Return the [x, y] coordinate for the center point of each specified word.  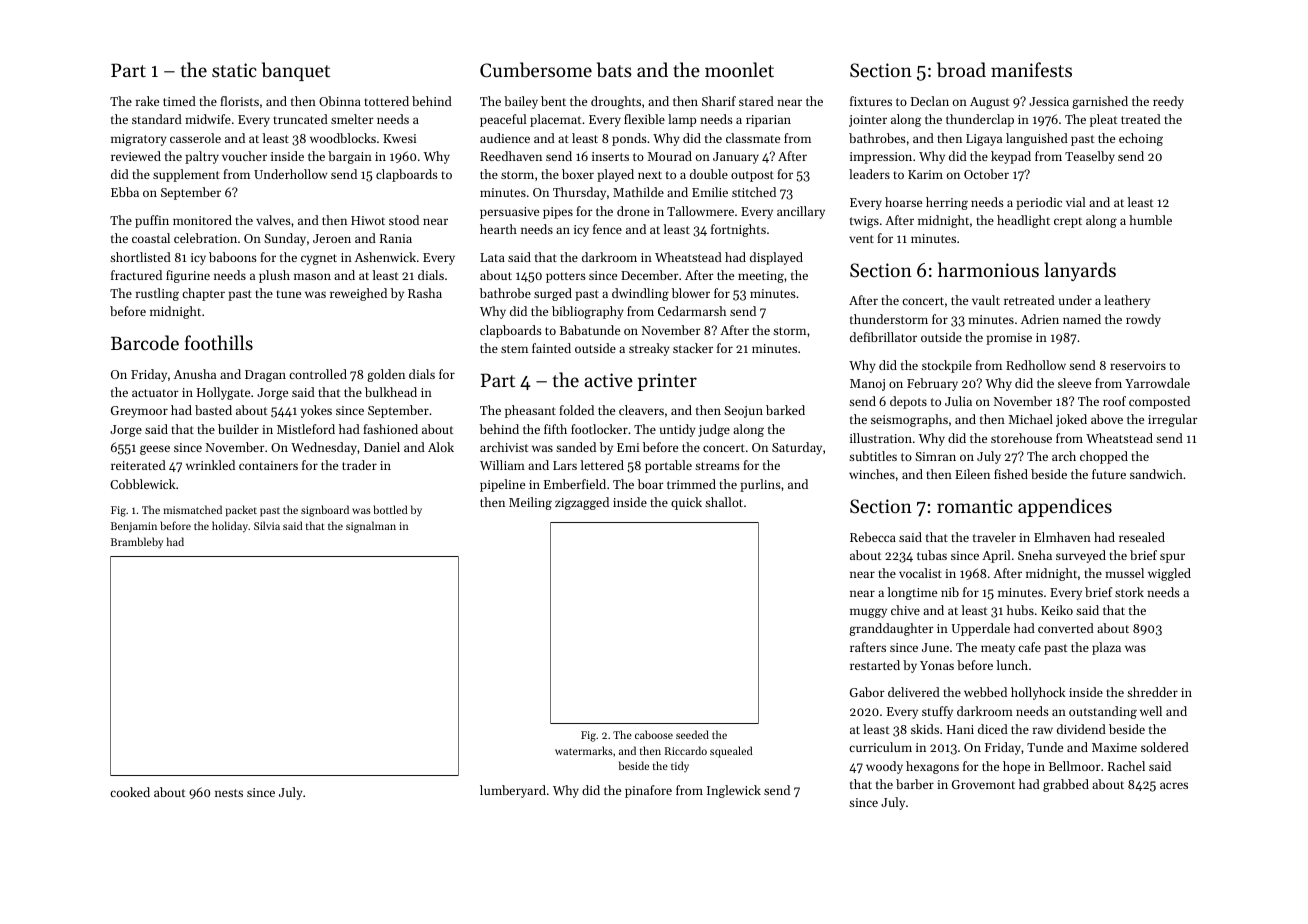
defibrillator [883, 337]
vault [986, 300]
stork [1129, 592]
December [650, 275]
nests [229, 793]
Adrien [1040, 319]
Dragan [265, 376]
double [709, 174]
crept [1068, 222]
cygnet [319, 259]
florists [239, 101]
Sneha [1035, 555]
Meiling [530, 503]
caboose [654, 734]
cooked [130, 792]
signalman [371, 527]
